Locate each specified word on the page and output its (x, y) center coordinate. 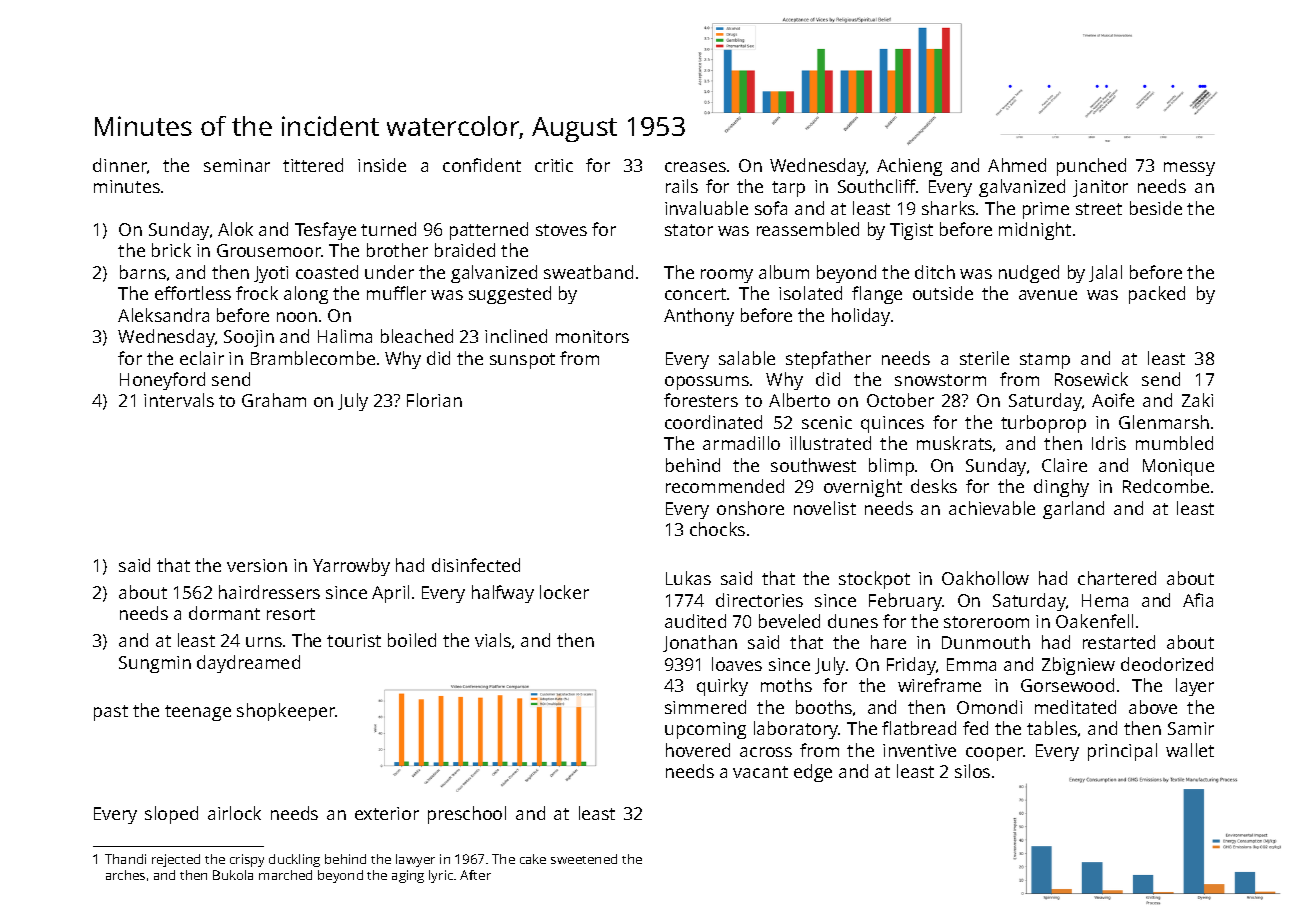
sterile (984, 358)
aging (408, 876)
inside (382, 165)
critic (554, 165)
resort (291, 614)
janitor (1100, 188)
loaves (737, 664)
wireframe (939, 685)
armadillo (741, 443)
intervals (179, 400)
